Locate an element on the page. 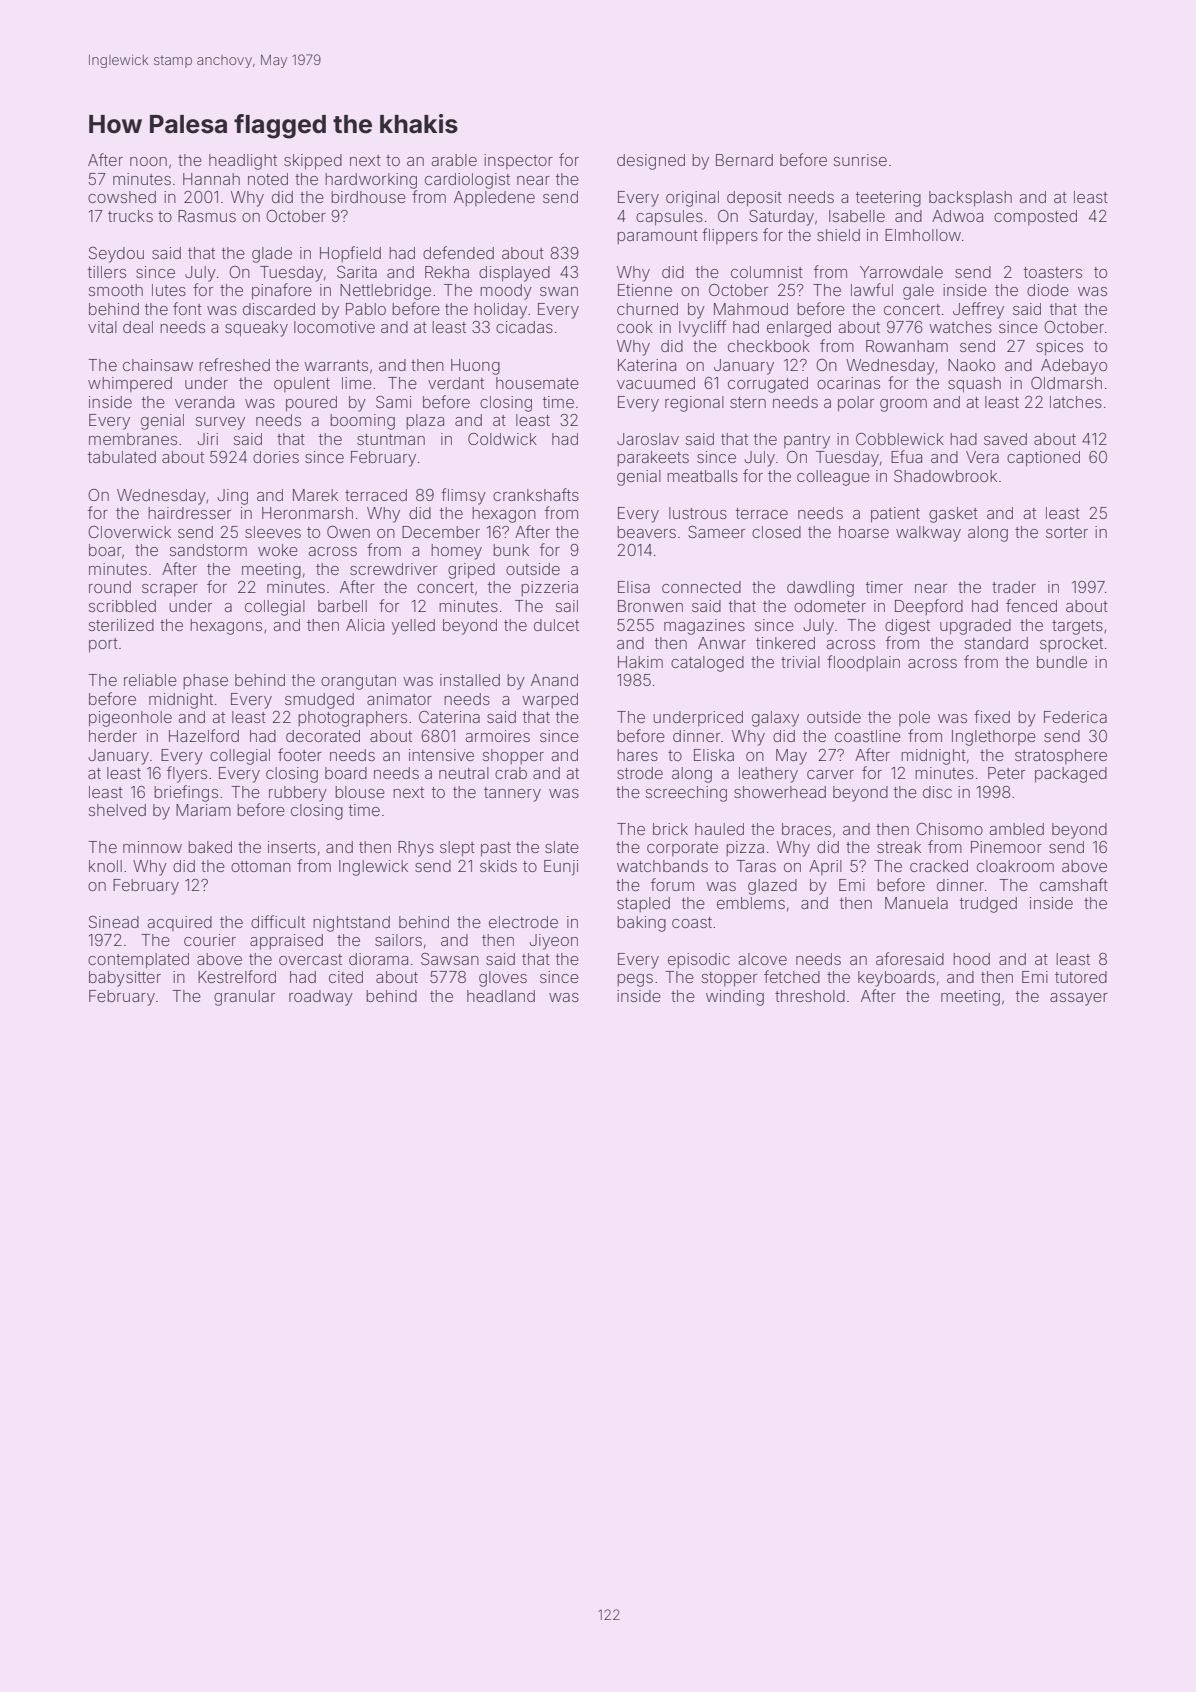 The width and height of the document is (1196, 1692). bundle is located at coordinates (1062, 662).
